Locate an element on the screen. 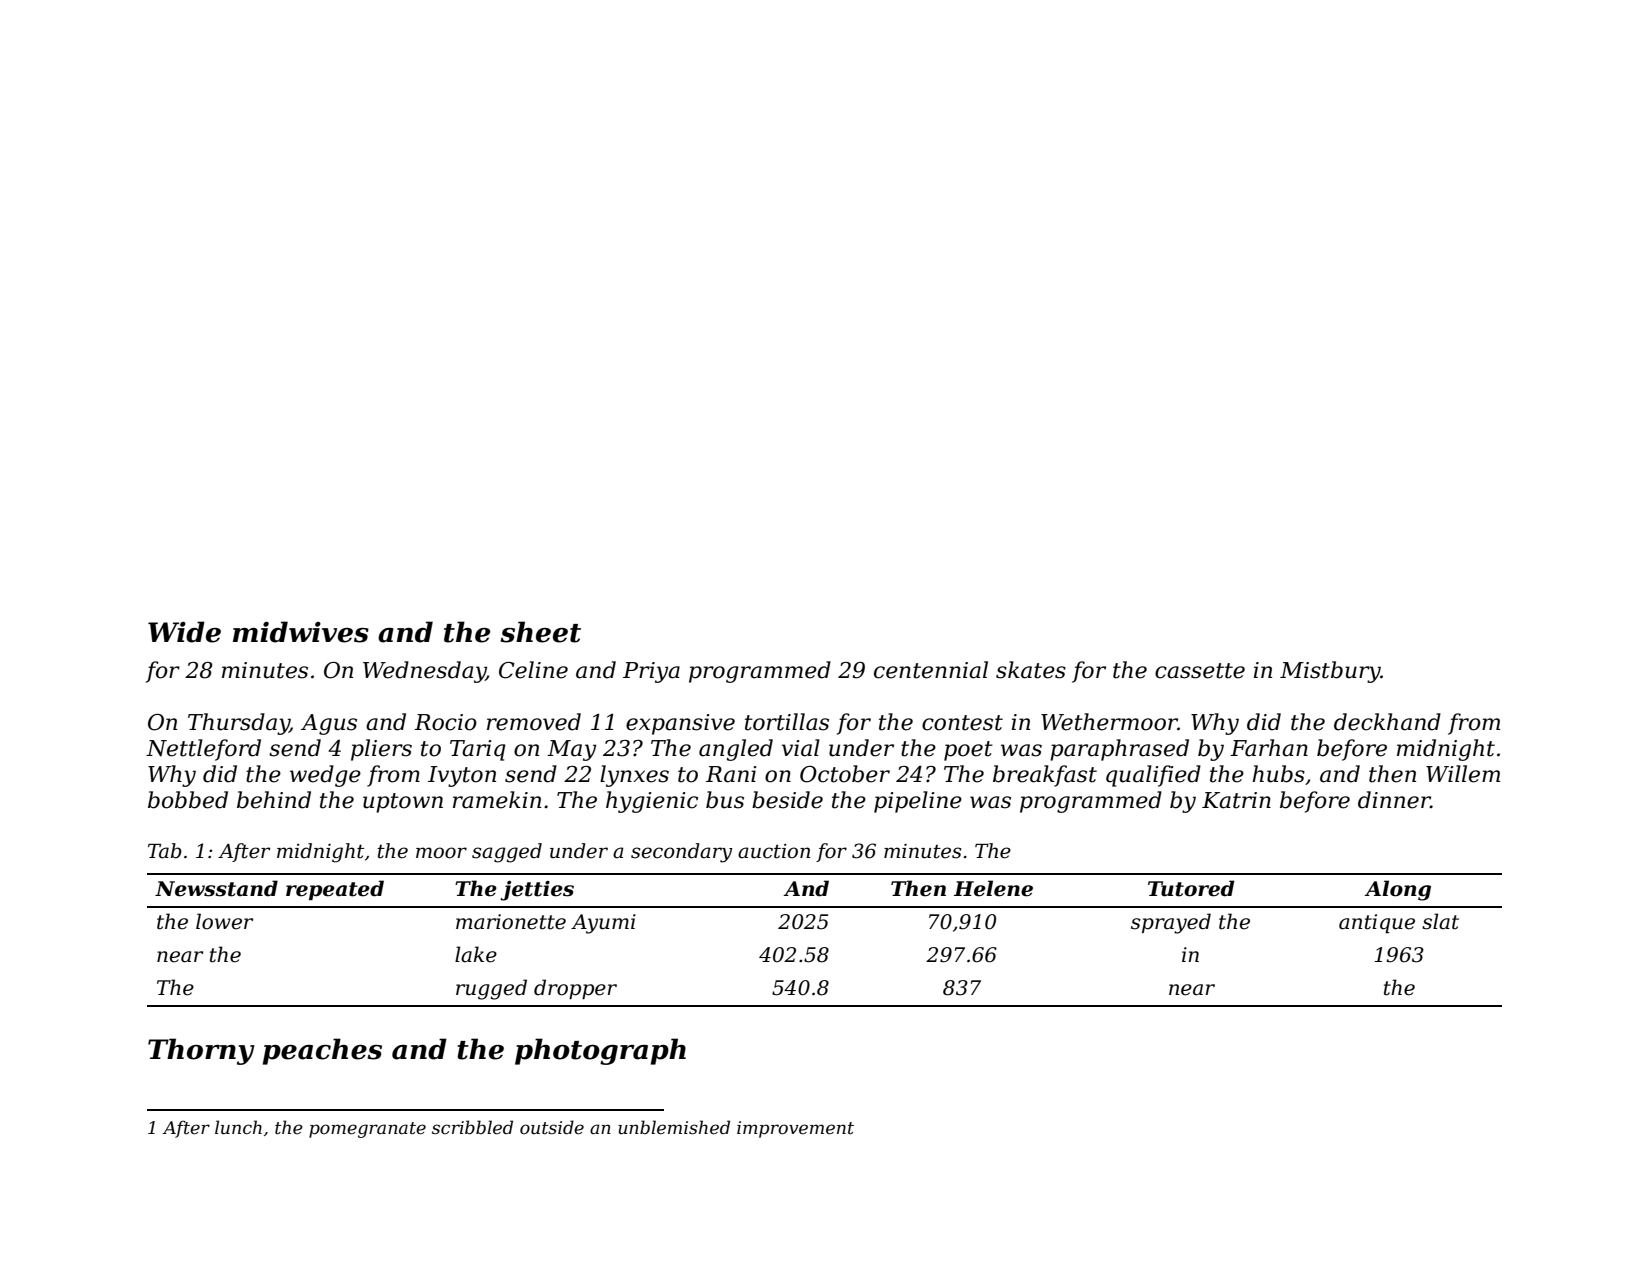 This screenshot has height=1274, width=1649. antique is located at coordinates (1377, 923).
